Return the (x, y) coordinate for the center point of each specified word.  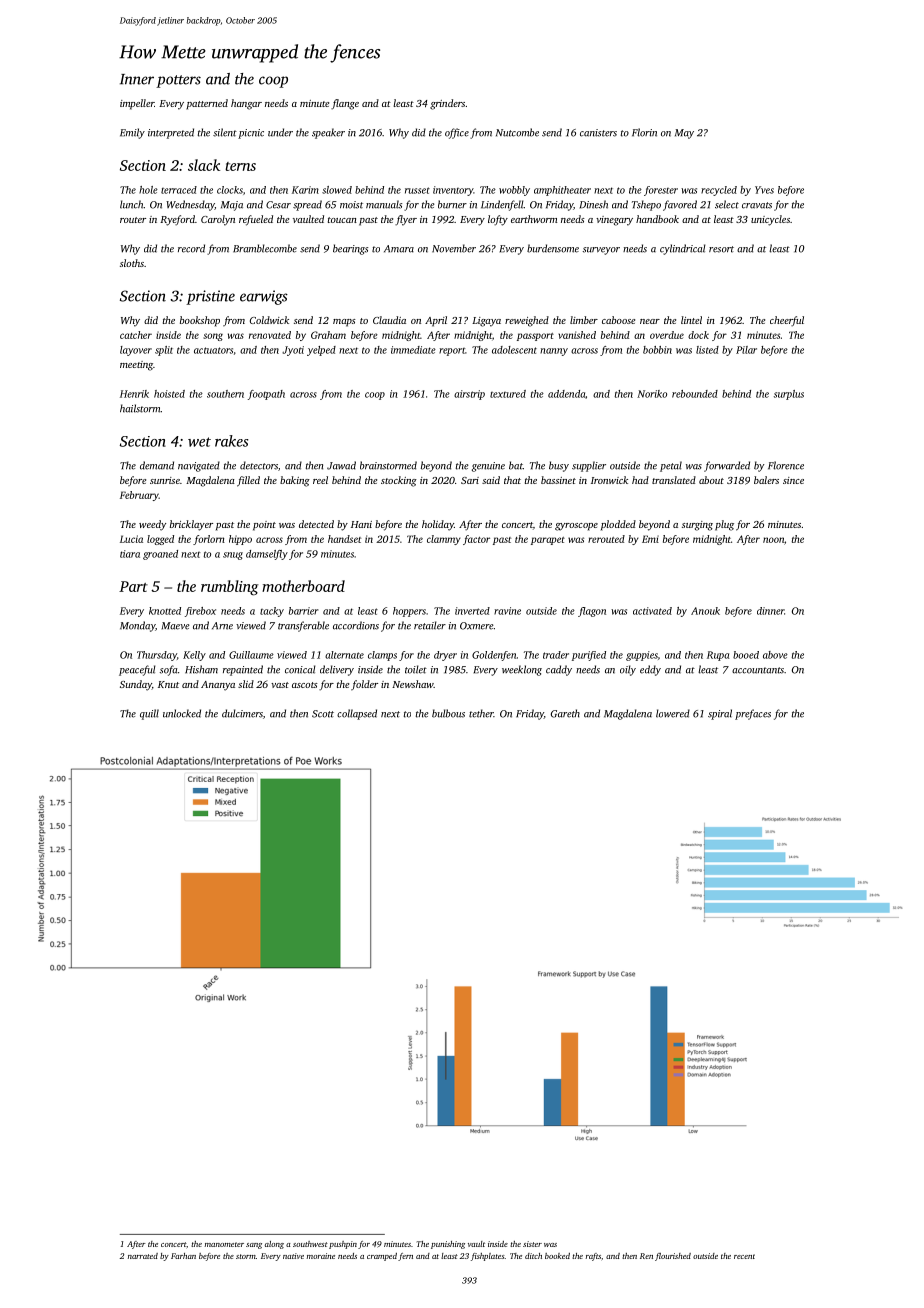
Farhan (183, 1256)
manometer (224, 1244)
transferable (303, 626)
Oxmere (477, 626)
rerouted (606, 539)
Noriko (652, 394)
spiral (720, 714)
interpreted (171, 133)
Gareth (565, 713)
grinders (447, 104)
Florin (644, 132)
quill (149, 714)
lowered (673, 713)
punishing (448, 1245)
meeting (136, 366)
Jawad (341, 465)
